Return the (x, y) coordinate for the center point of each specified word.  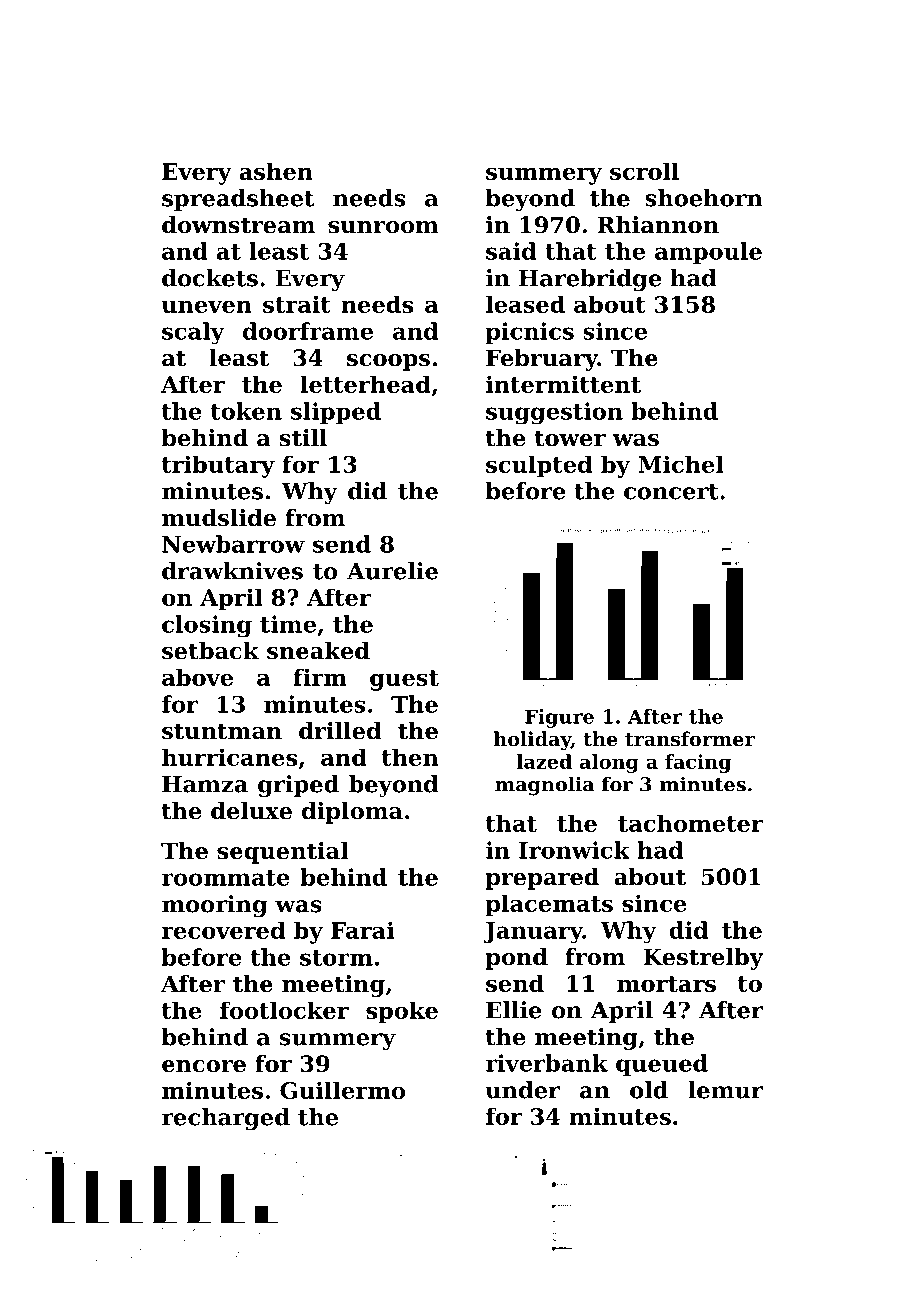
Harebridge (590, 280)
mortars (666, 984)
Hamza (205, 784)
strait (297, 304)
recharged (226, 1119)
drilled (340, 731)
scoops (388, 362)
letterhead (366, 384)
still (303, 438)
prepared (542, 879)
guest (404, 680)
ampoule (708, 253)
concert (671, 492)
